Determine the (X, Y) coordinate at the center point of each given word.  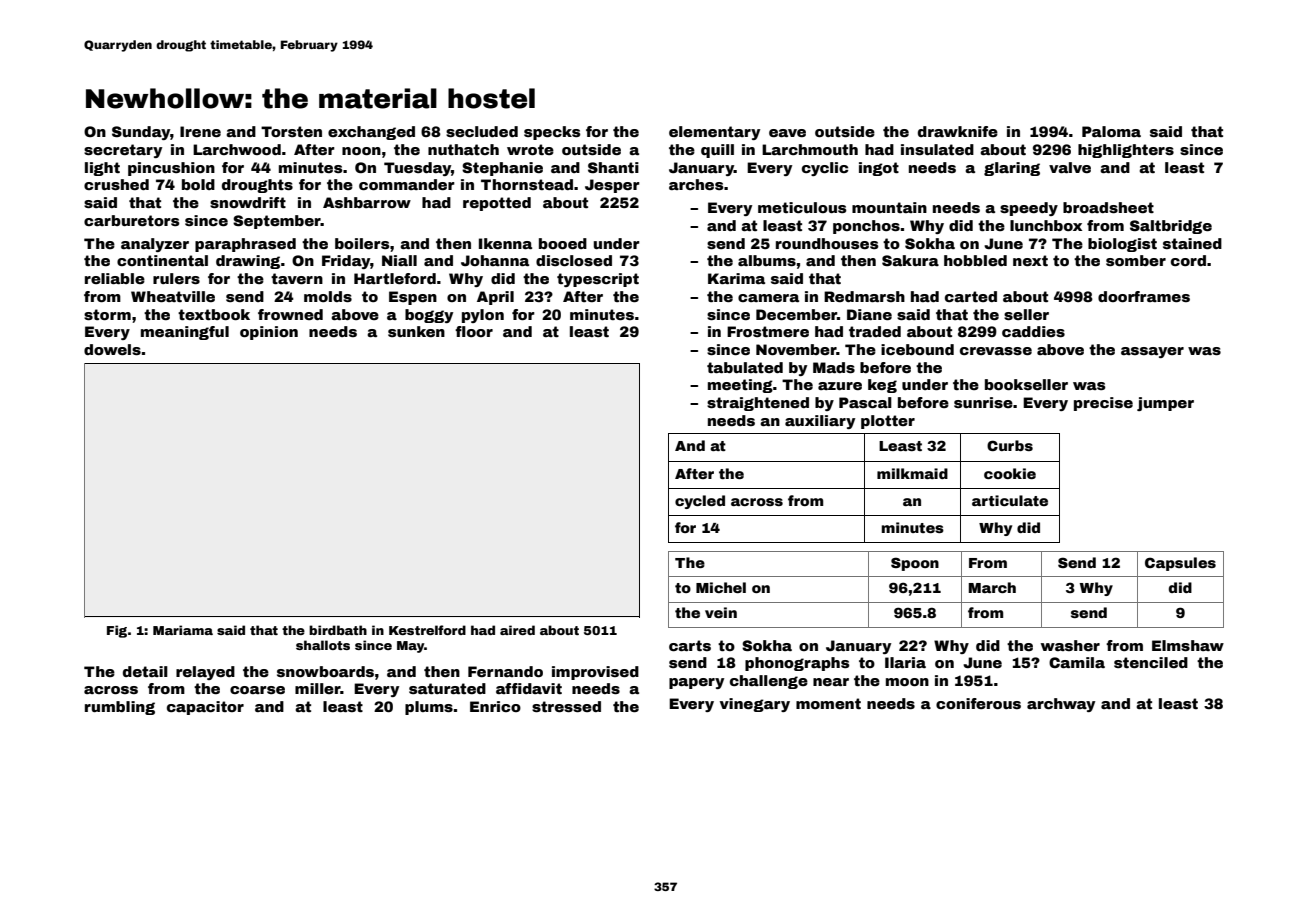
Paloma (1111, 131)
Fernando (505, 671)
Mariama (183, 630)
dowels (112, 349)
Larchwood (237, 149)
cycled (700, 502)
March (992, 587)
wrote (530, 149)
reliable (115, 278)
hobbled (975, 260)
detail (145, 671)
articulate (1010, 500)
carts (690, 645)
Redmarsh (864, 296)
